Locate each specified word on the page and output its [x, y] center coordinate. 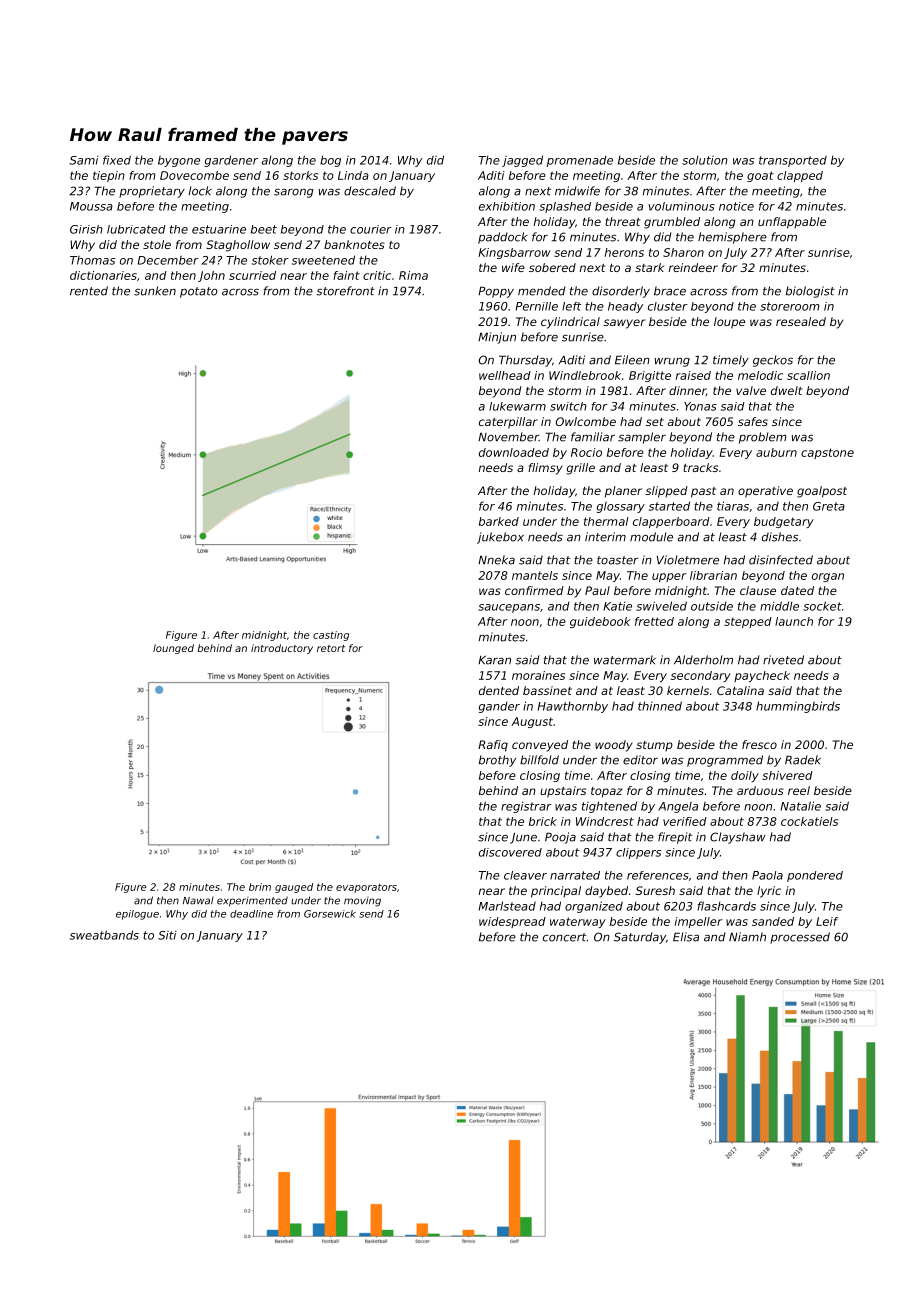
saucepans [509, 608]
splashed [565, 207]
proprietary [152, 192]
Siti [167, 935]
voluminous [681, 206]
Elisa [686, 937]
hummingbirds [798, 707]
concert [564, 937]
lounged [173, 649]
